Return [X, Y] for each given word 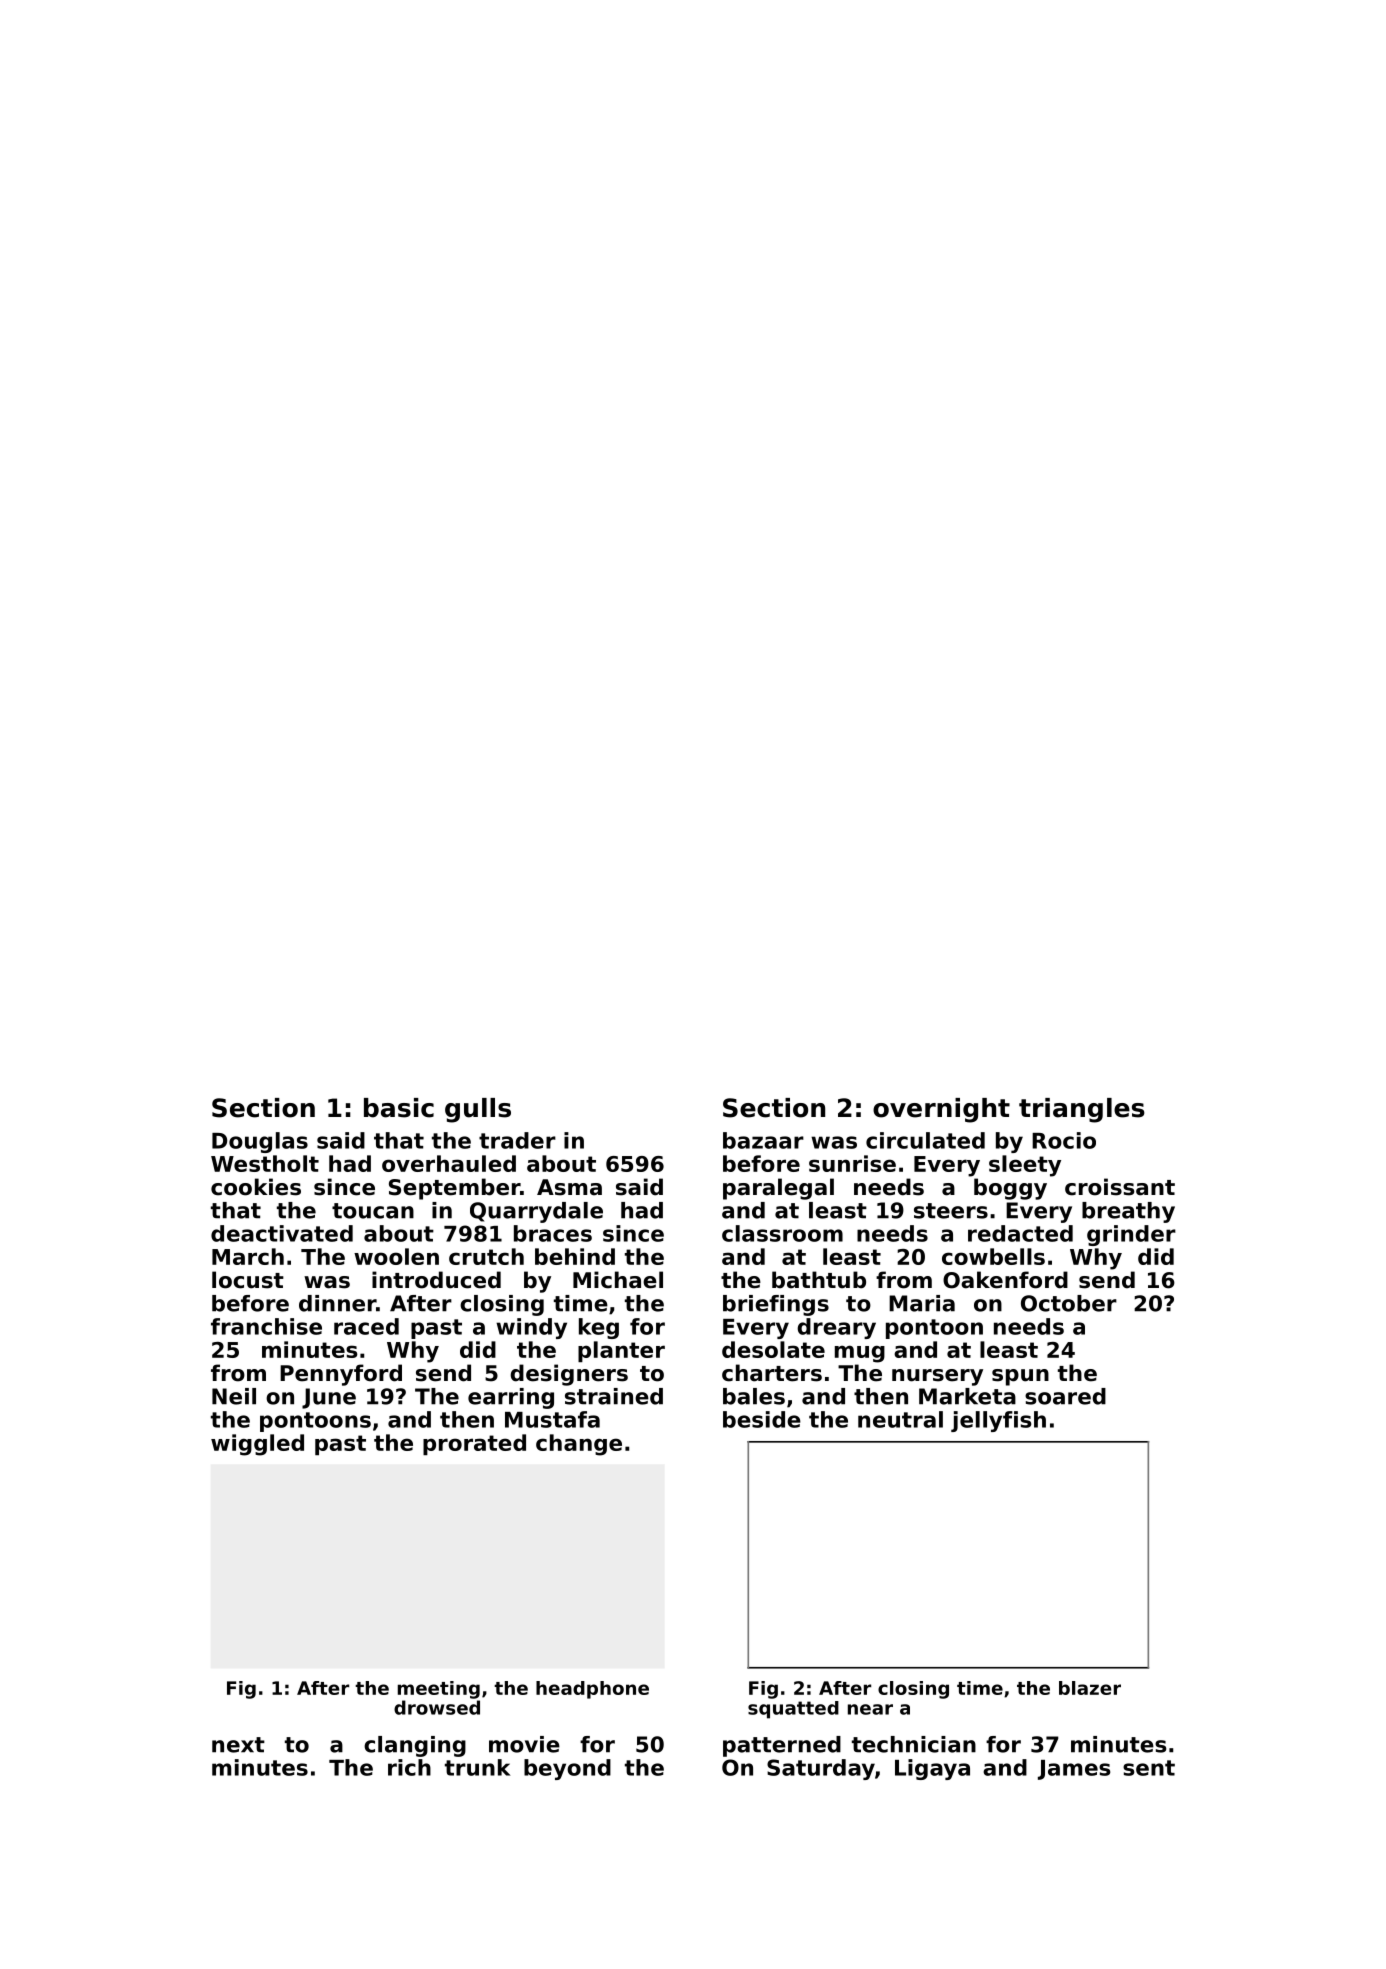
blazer [1090, 1688]
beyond [567, 1769]
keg [599, 1328]
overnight [941, 1110]
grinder [1131, 1235]
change [579, 1445]
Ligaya [932, 1769]
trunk [477, 1767]
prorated [474, 1444]
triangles [1082, 1110]
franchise [266, 1326]
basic [399, 1108]
